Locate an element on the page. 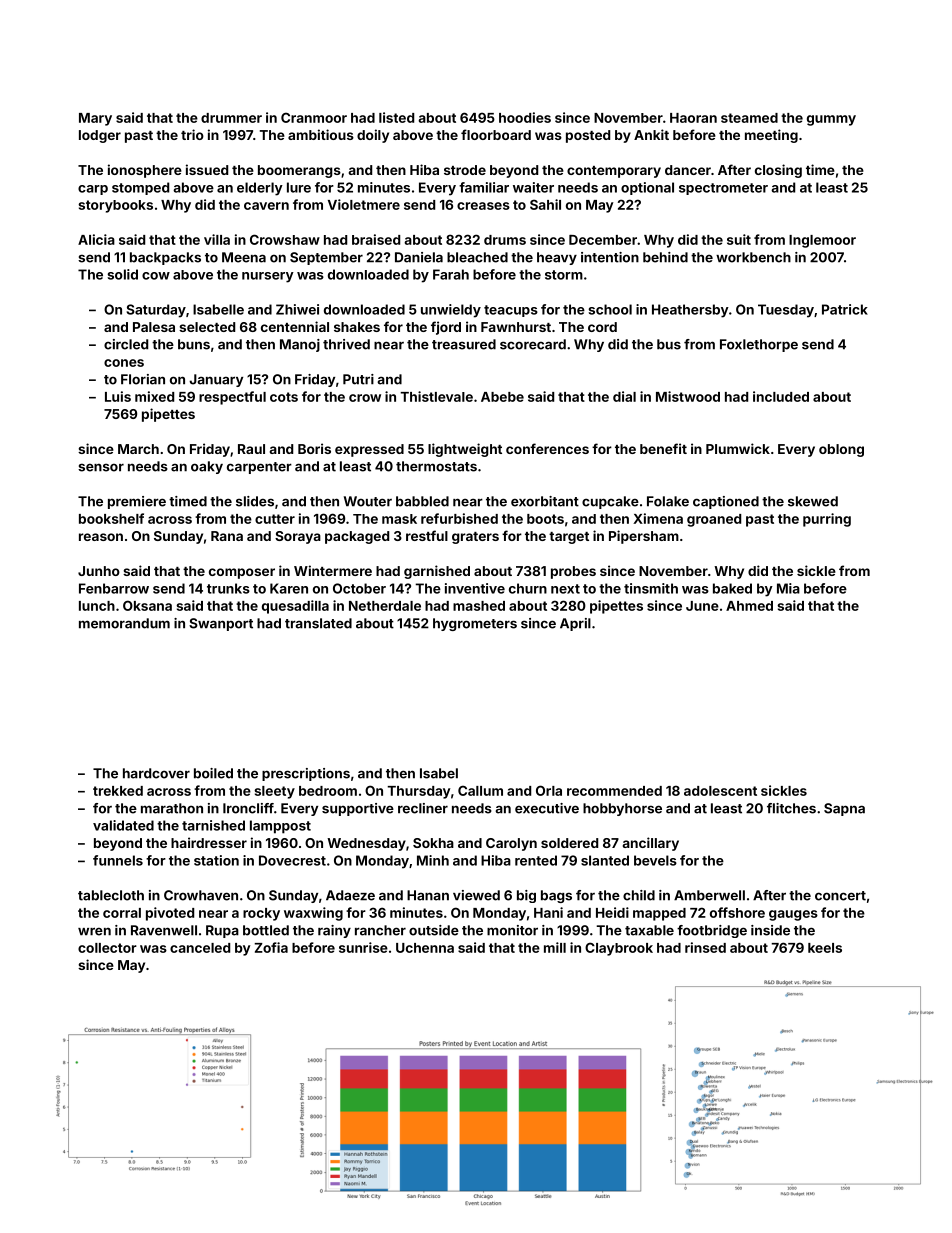  concert is located at coordinates (840, 896).
